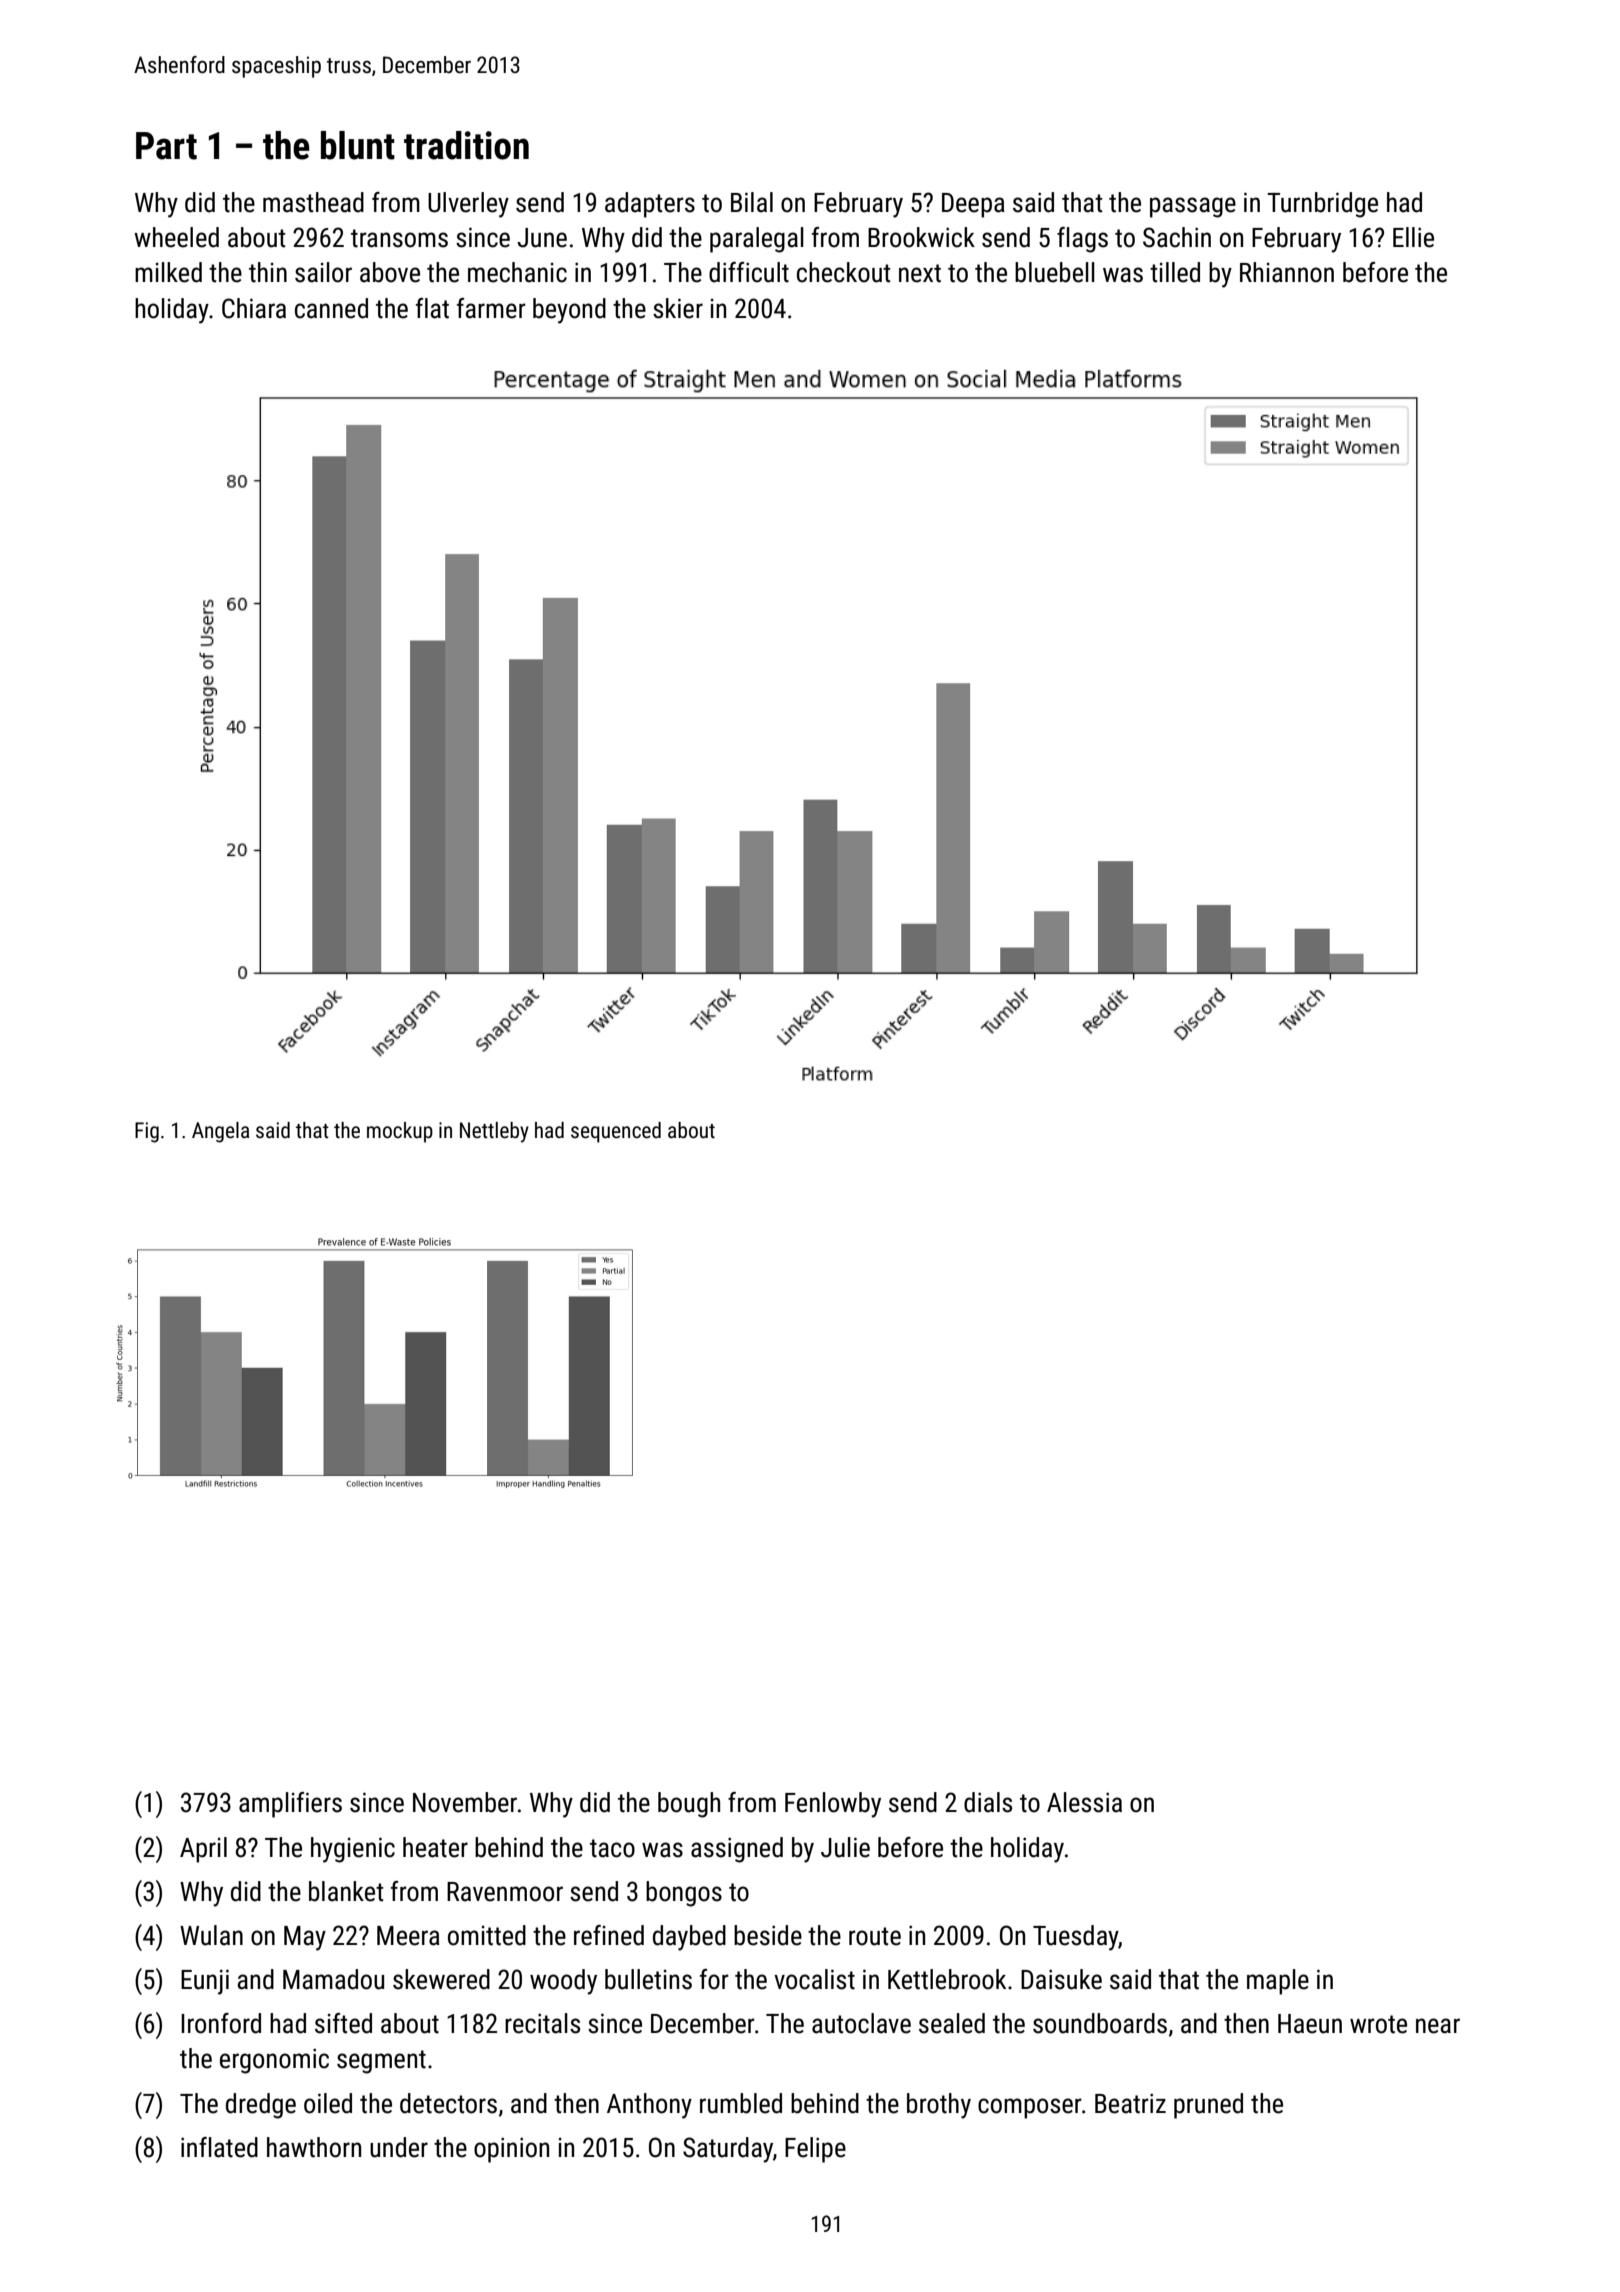  Describe the element at coordinates (494, 1132) in the page. I see `Nettleby` at that location.
